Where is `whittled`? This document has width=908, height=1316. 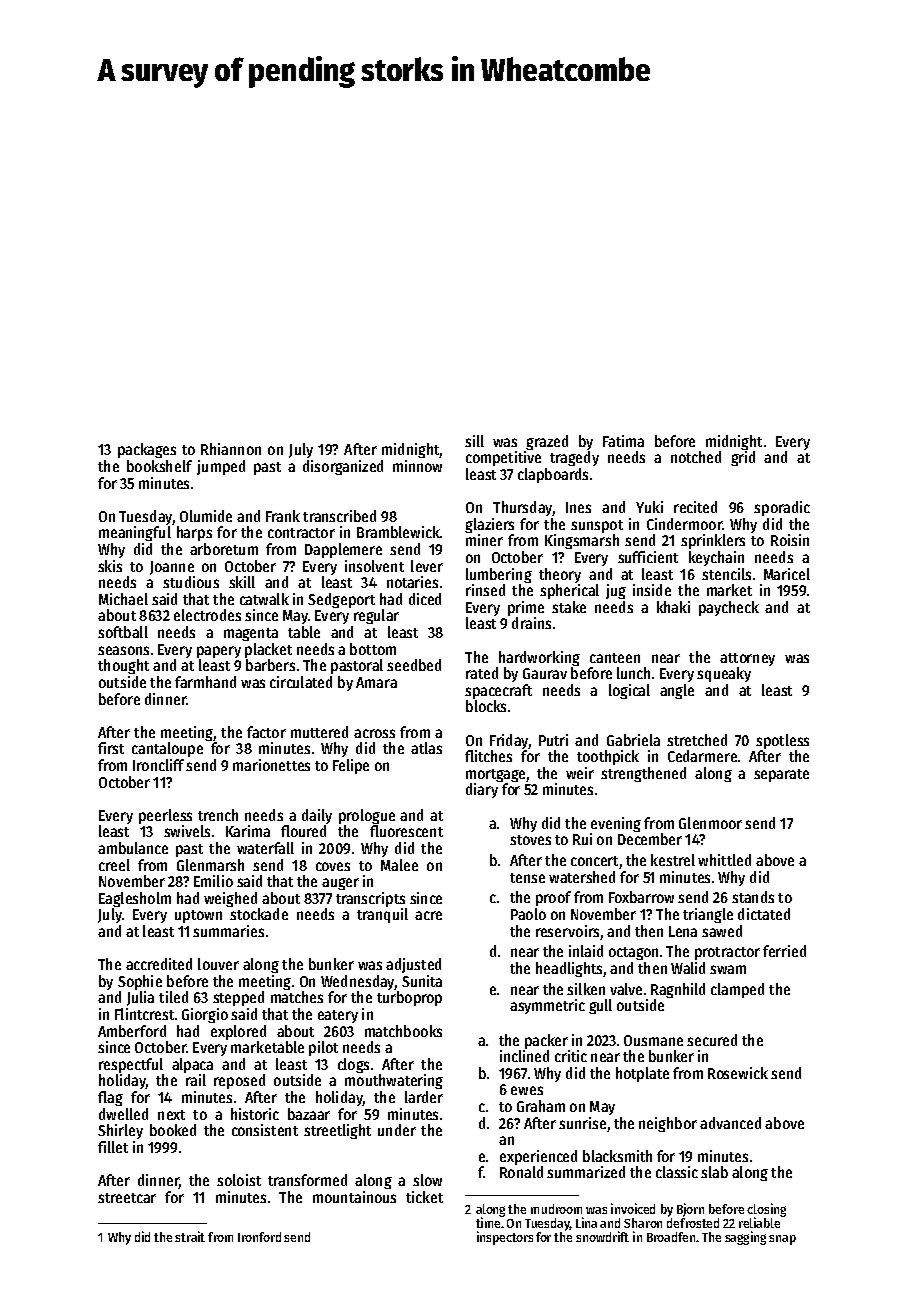
whittled is located at coordinates (724, 860).
